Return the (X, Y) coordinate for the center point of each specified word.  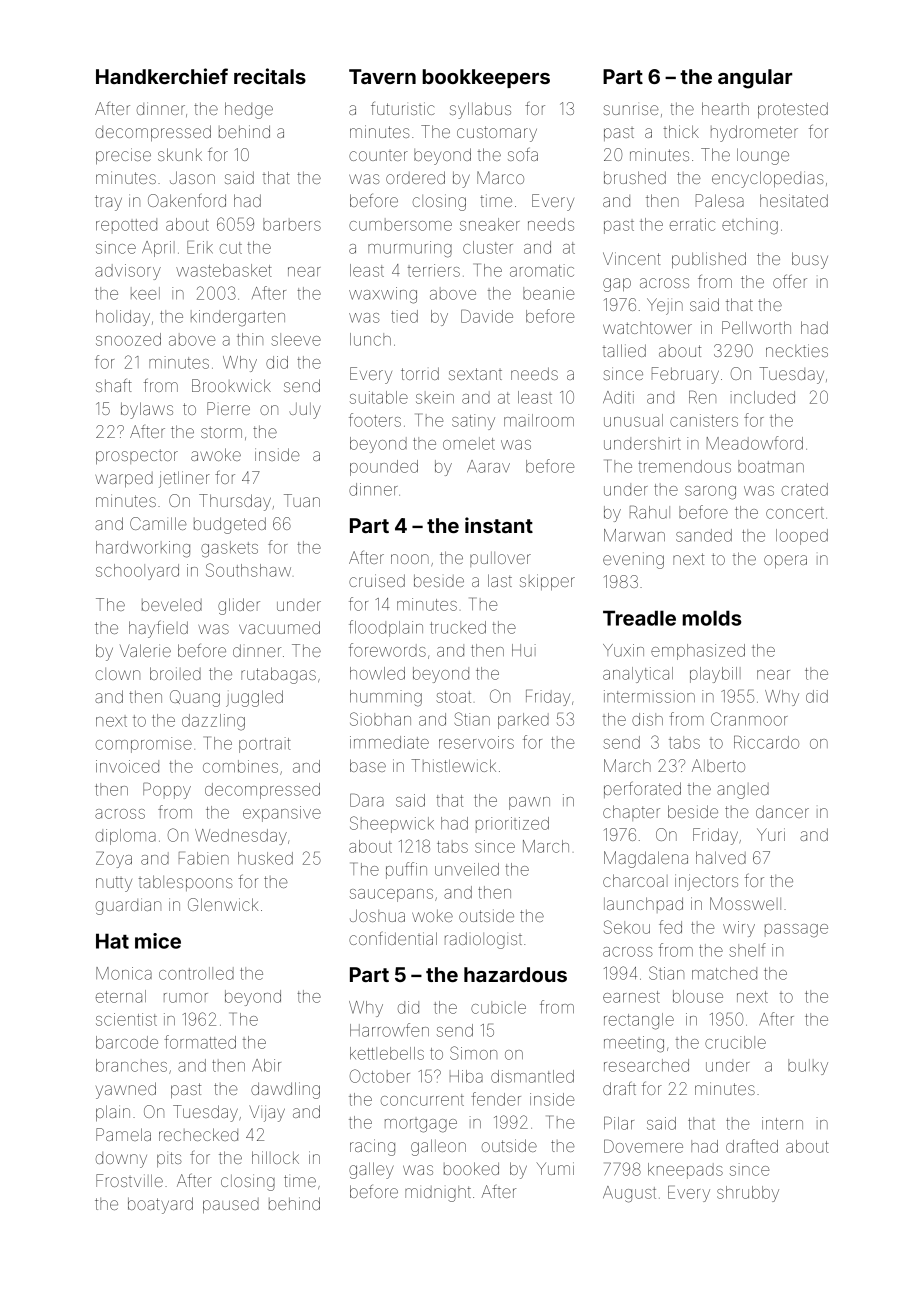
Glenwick (223, 904)
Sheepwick (392, 824)
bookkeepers (486, 78)
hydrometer (754, 133)
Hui (524, 650)
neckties (797, 350)
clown (118, 674)
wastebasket (224, 270)
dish (647, 719)
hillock (275, 1157)
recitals (270, 76)
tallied (624, 350)
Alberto (718, 765)
